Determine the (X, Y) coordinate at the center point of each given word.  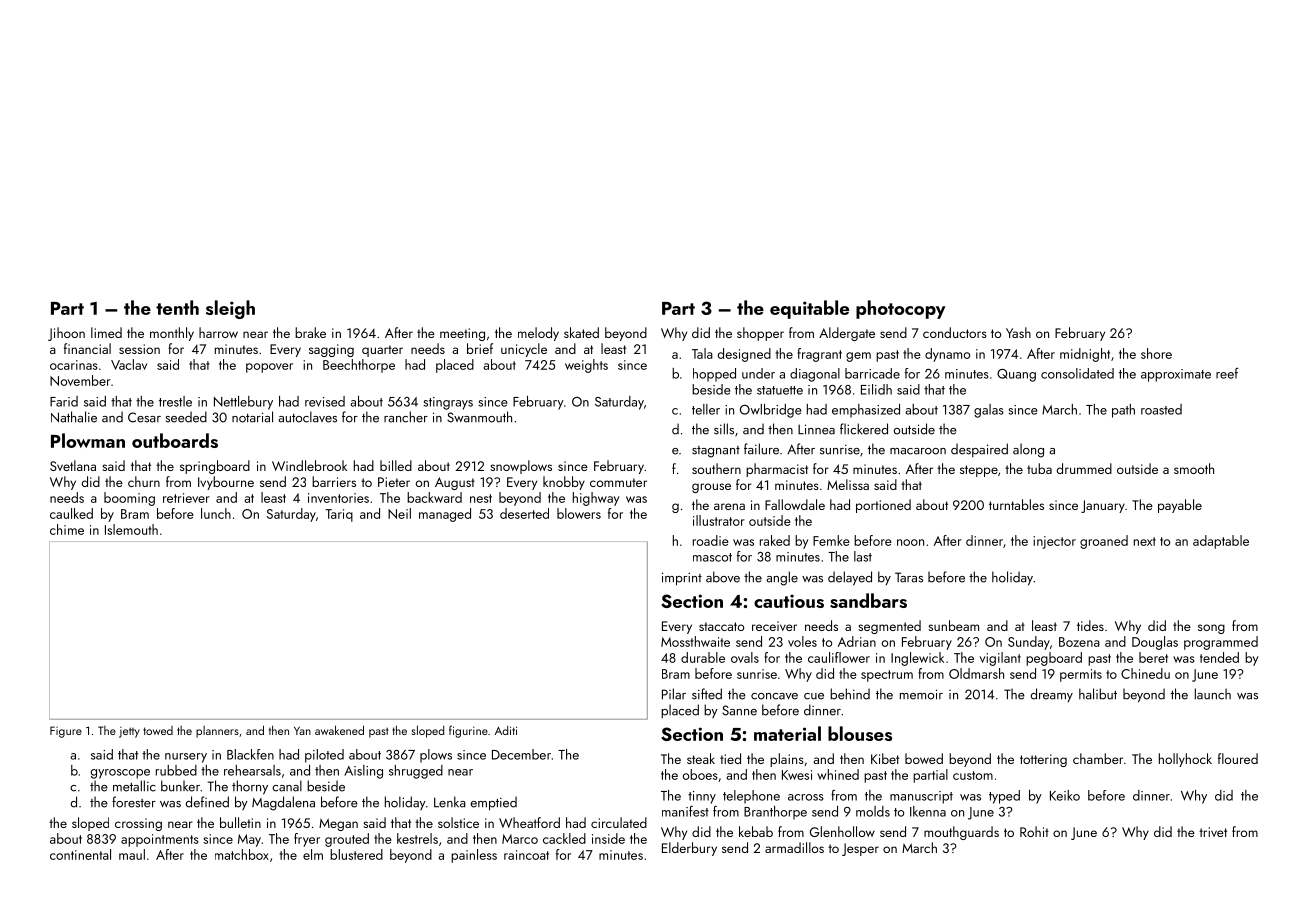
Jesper (860, 849)
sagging (331, 350)
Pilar (674, 694)
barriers (334, 481)
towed (158, 730)
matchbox (242, 854)
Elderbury (689, 849)
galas (989, 411)
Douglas (1155, 643)
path (1123, 411)
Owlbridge (771, 411)
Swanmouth (479, 417)
